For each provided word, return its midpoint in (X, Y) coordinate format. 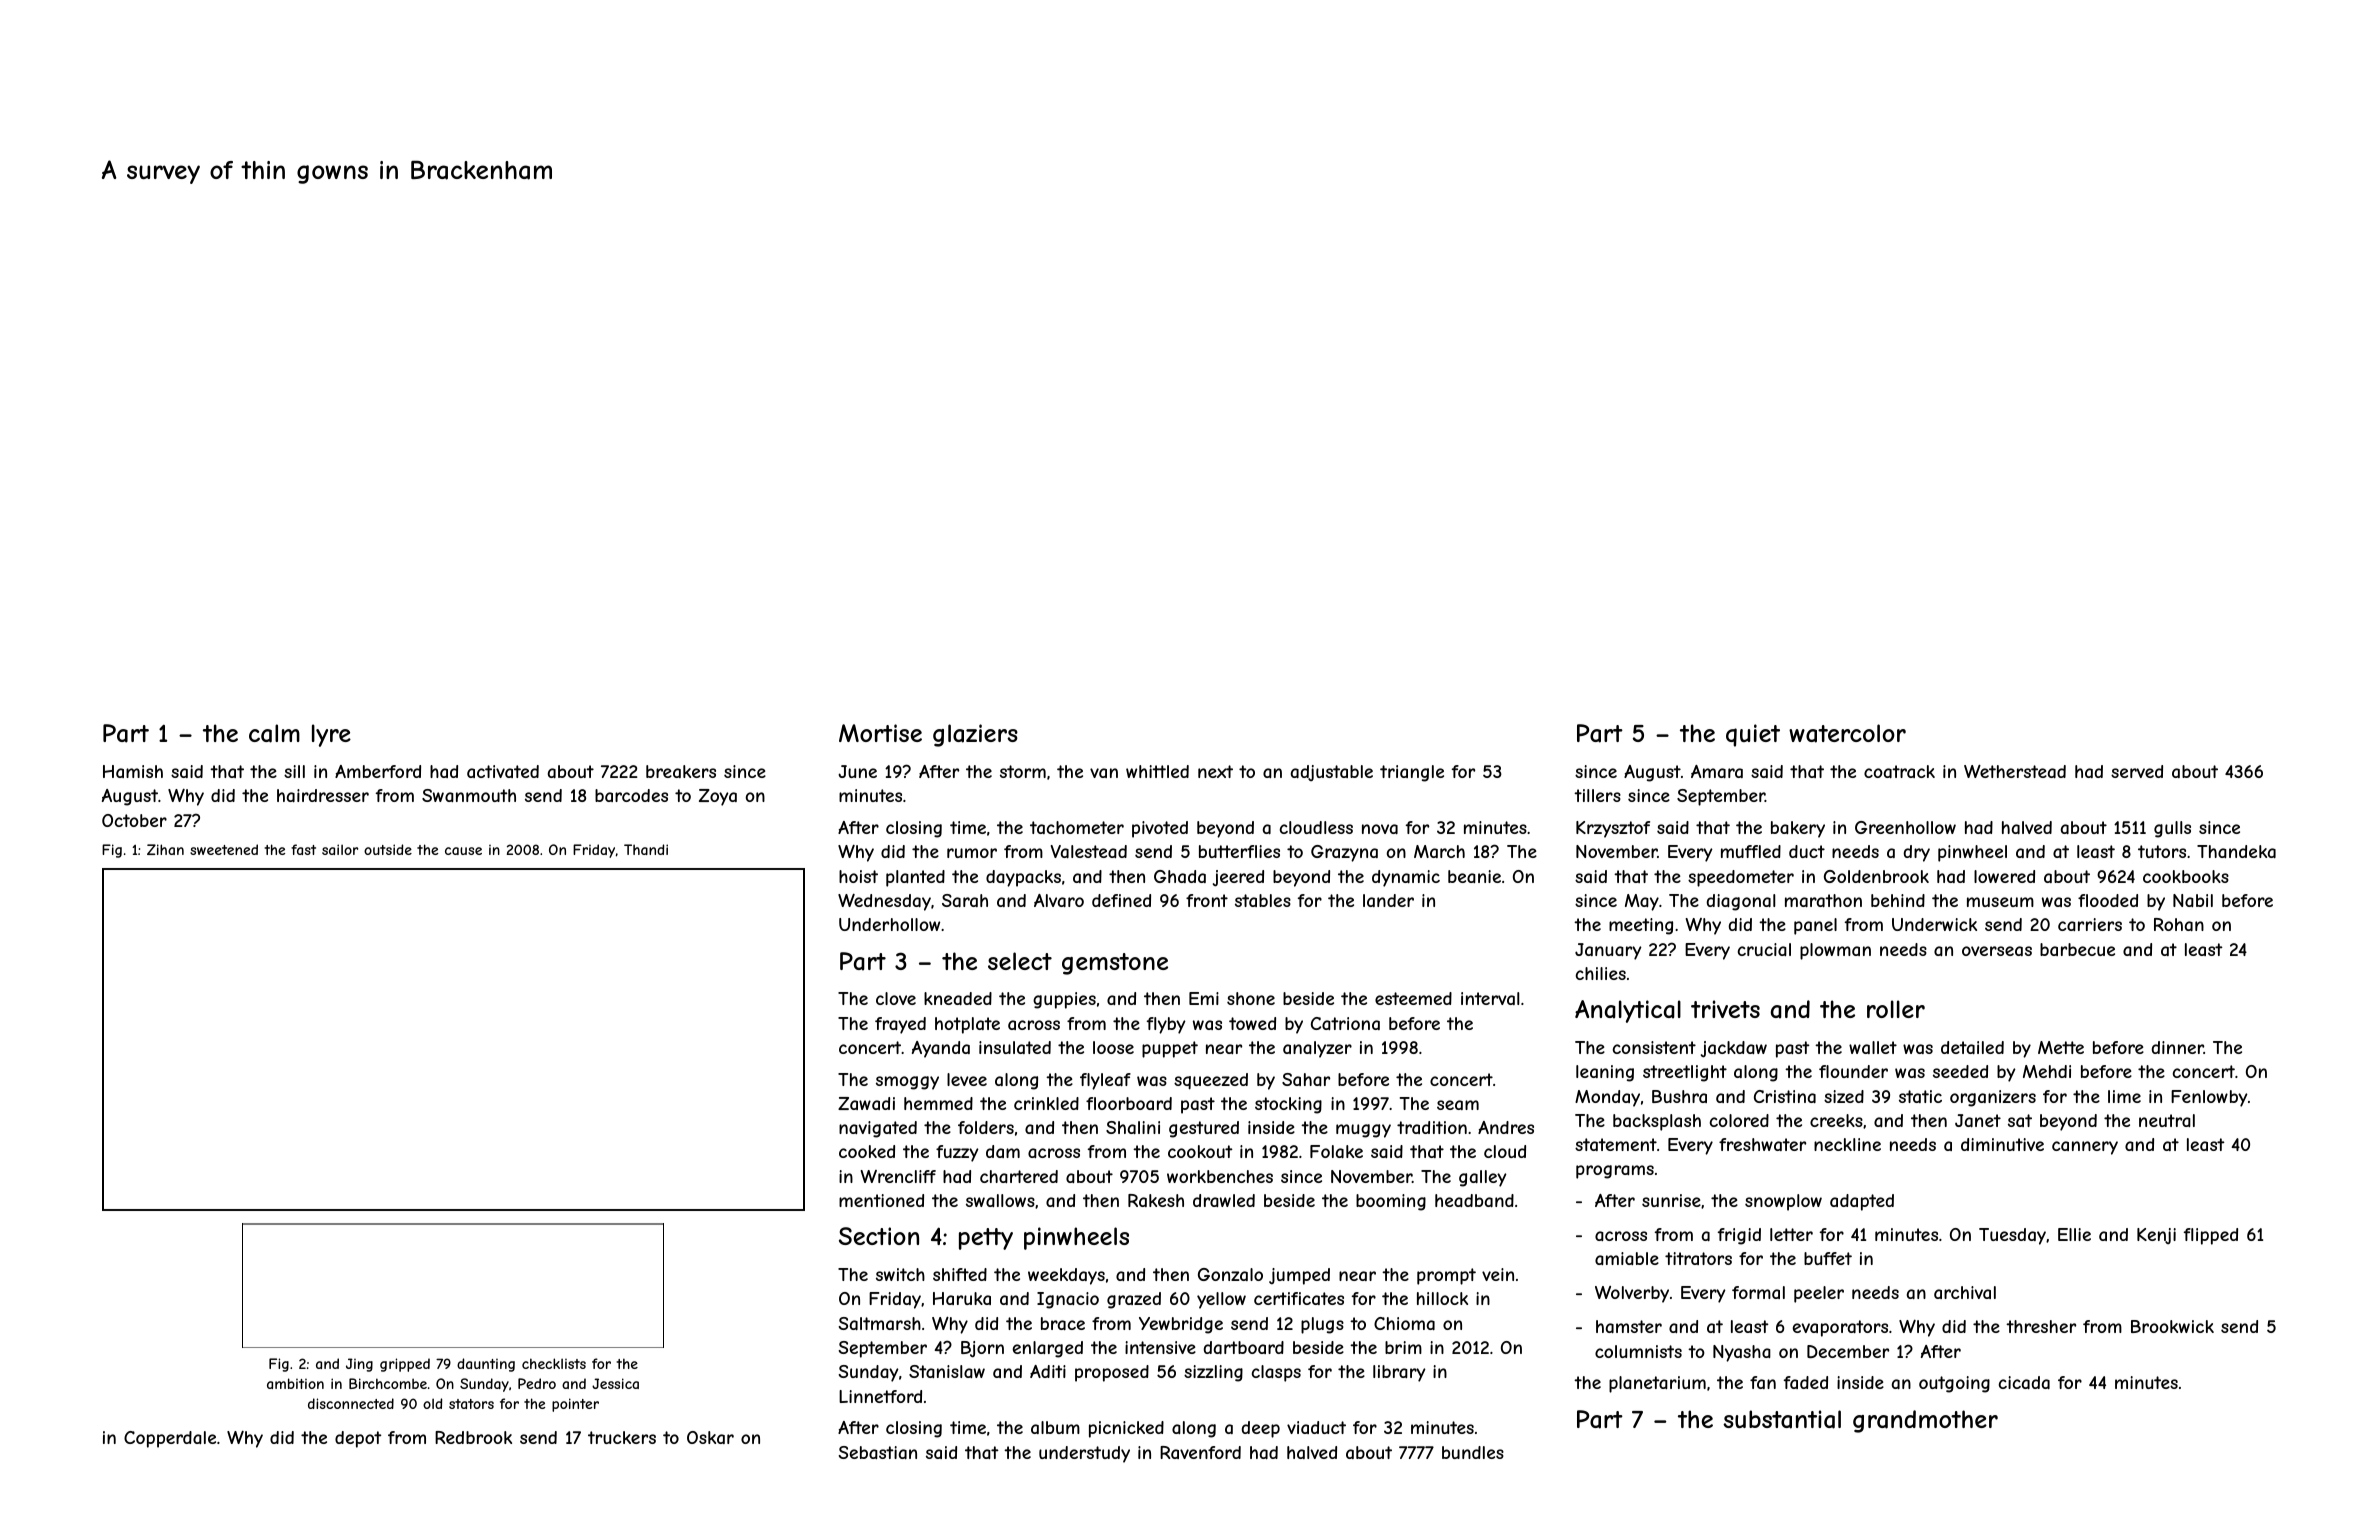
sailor (340, 849)
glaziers (975, 735)
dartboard (1244, 1347)
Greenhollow (1905, 827)
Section (879, 1236)
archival (1965, 1292)
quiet (1753, 735)
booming (1391, 1202)
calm (274, 733)
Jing (359, 1365)
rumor (972, 853)
